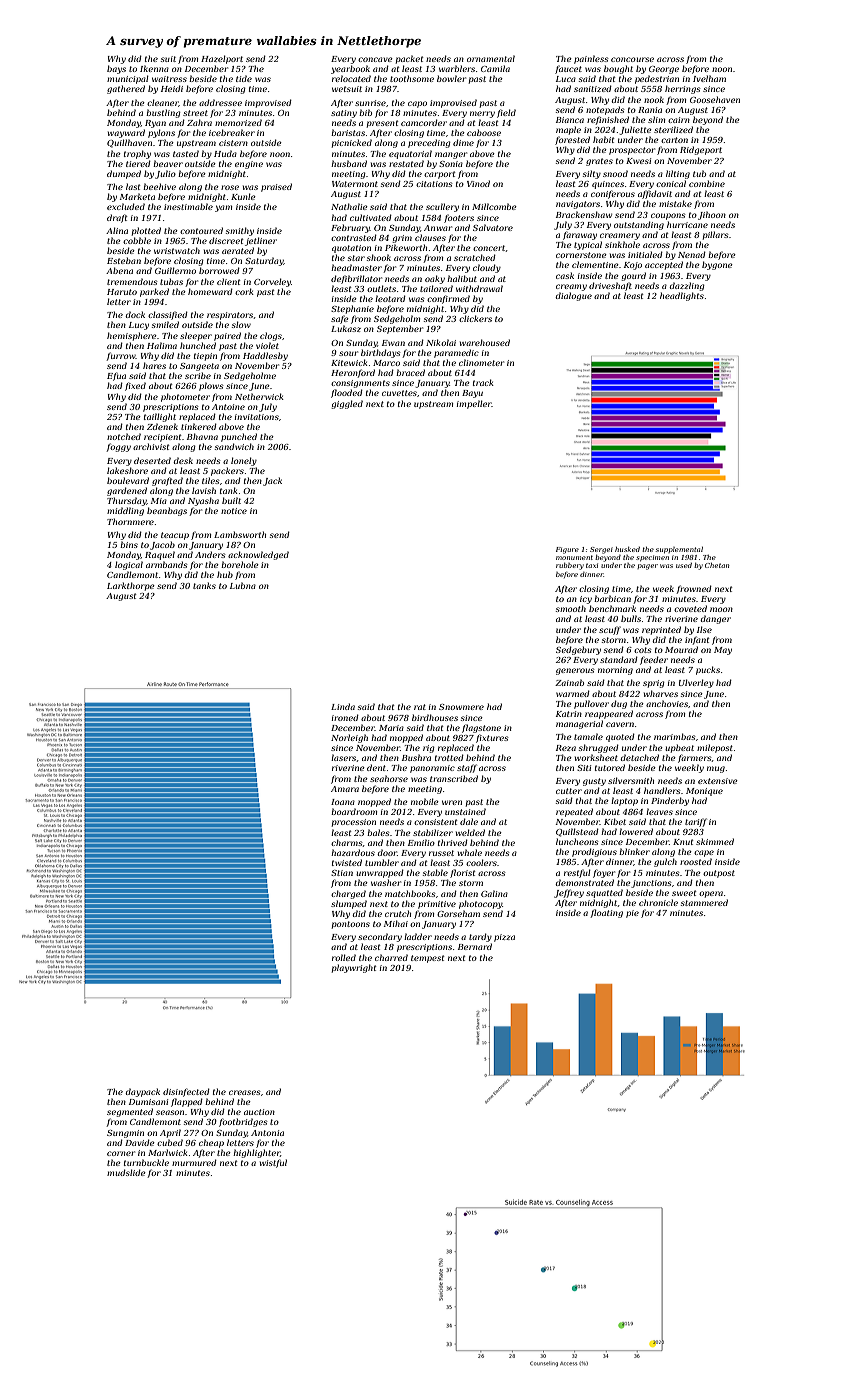  Describe the element at coordinates (427, 959) in the page. I see `tempest` at that location.
